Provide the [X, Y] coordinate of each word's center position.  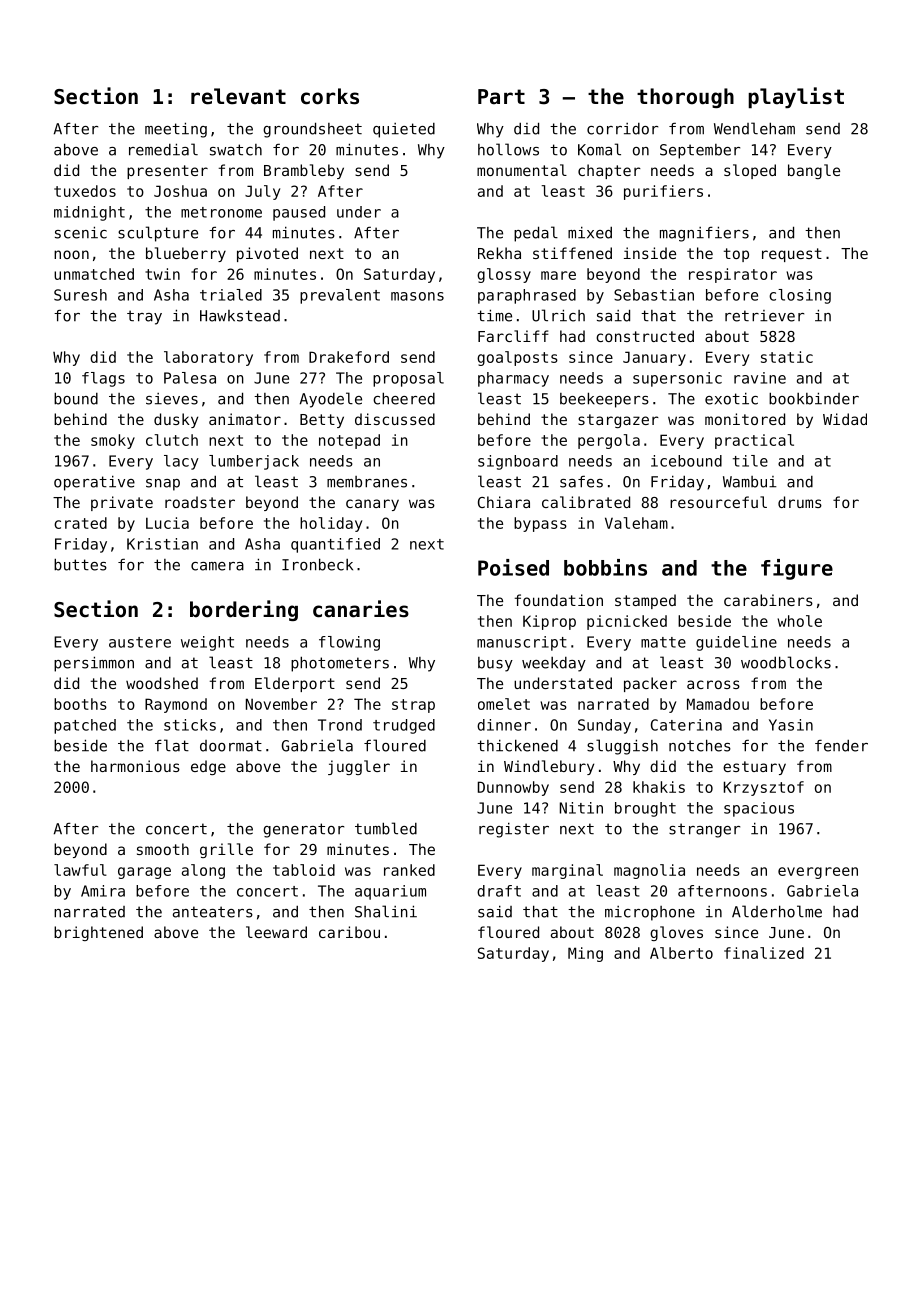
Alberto [681, 953]
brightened [98, 933]
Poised [513, 567]
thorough [685, 98]
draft [499, 891]
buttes [80, 564]
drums [800, 502]
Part [501, 97]
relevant [238, 96]
